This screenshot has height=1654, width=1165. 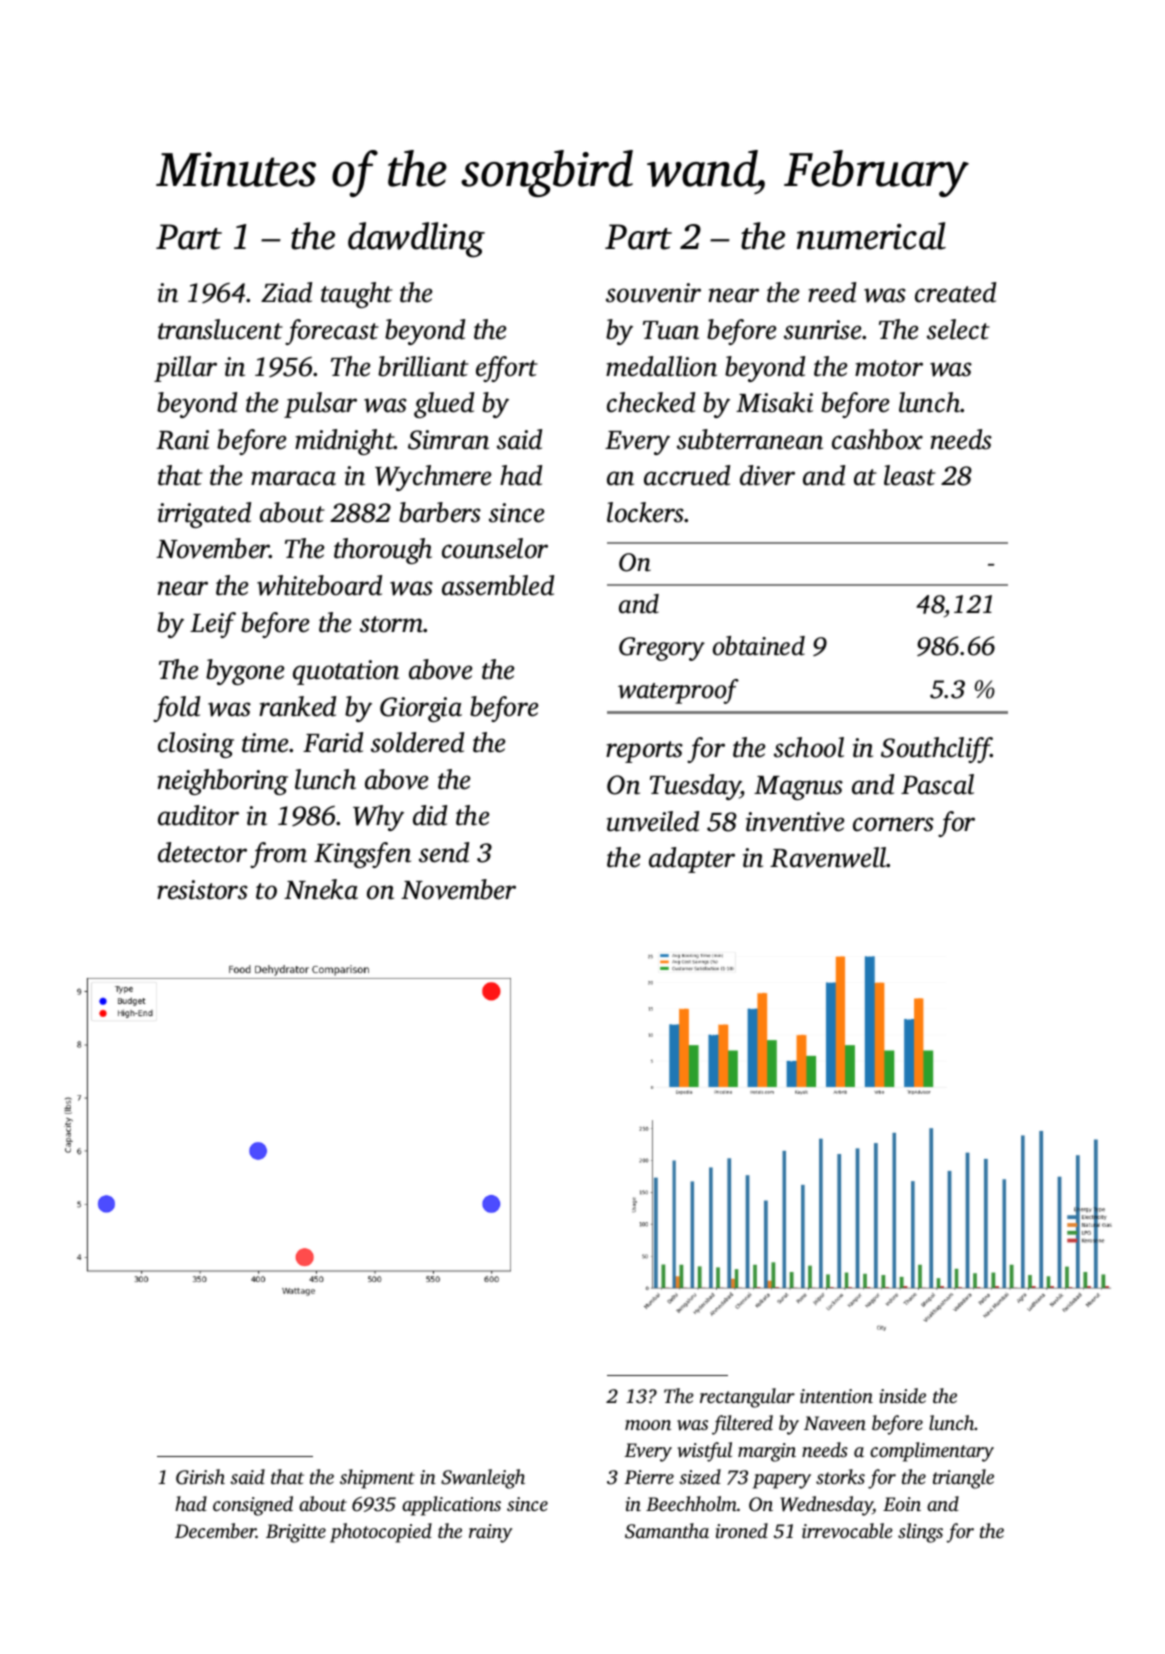 What do you see at coordinates (444, 852) in the screenshot?
I see `send` at bounding box center [444, 852].
